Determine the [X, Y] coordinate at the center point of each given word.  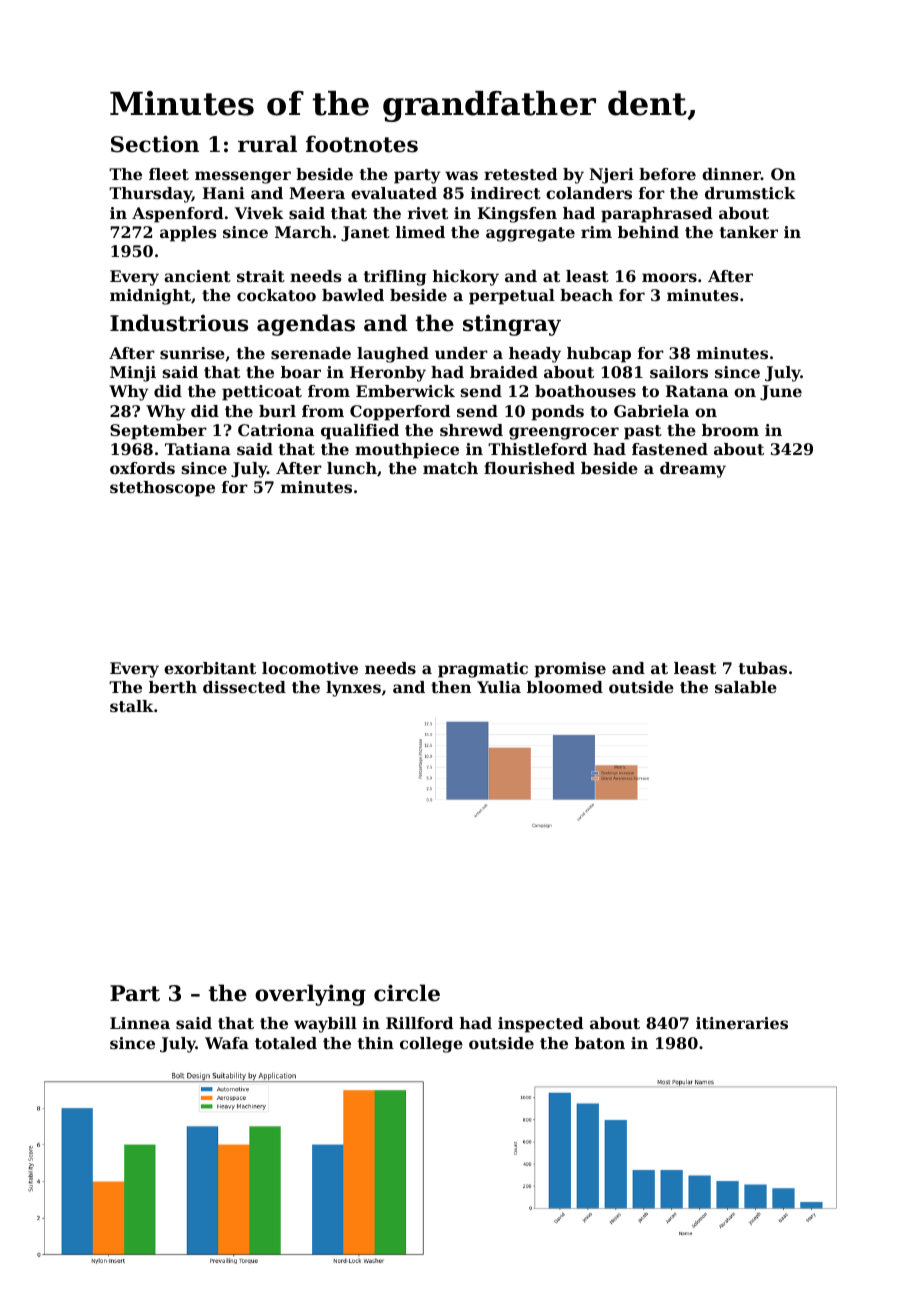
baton [600, 1043]
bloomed [565, 687]
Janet [365, 234]
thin [376, 1043]
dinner [731, 174]
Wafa [227, 1043]
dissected [244, 687]
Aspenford [177, 215]
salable [746, 687]
